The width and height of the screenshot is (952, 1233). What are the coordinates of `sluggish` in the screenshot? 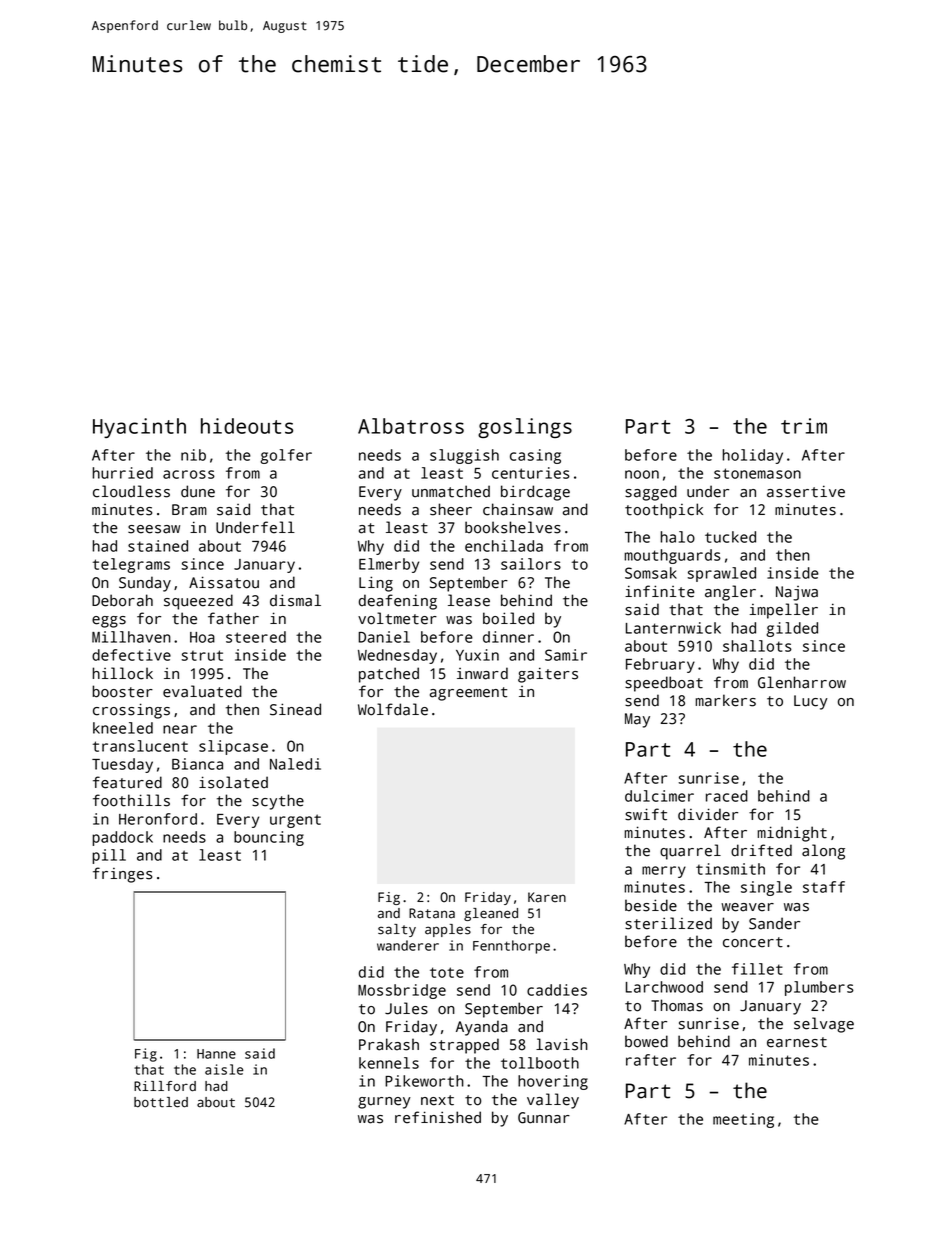 It's located at (464, 456).
